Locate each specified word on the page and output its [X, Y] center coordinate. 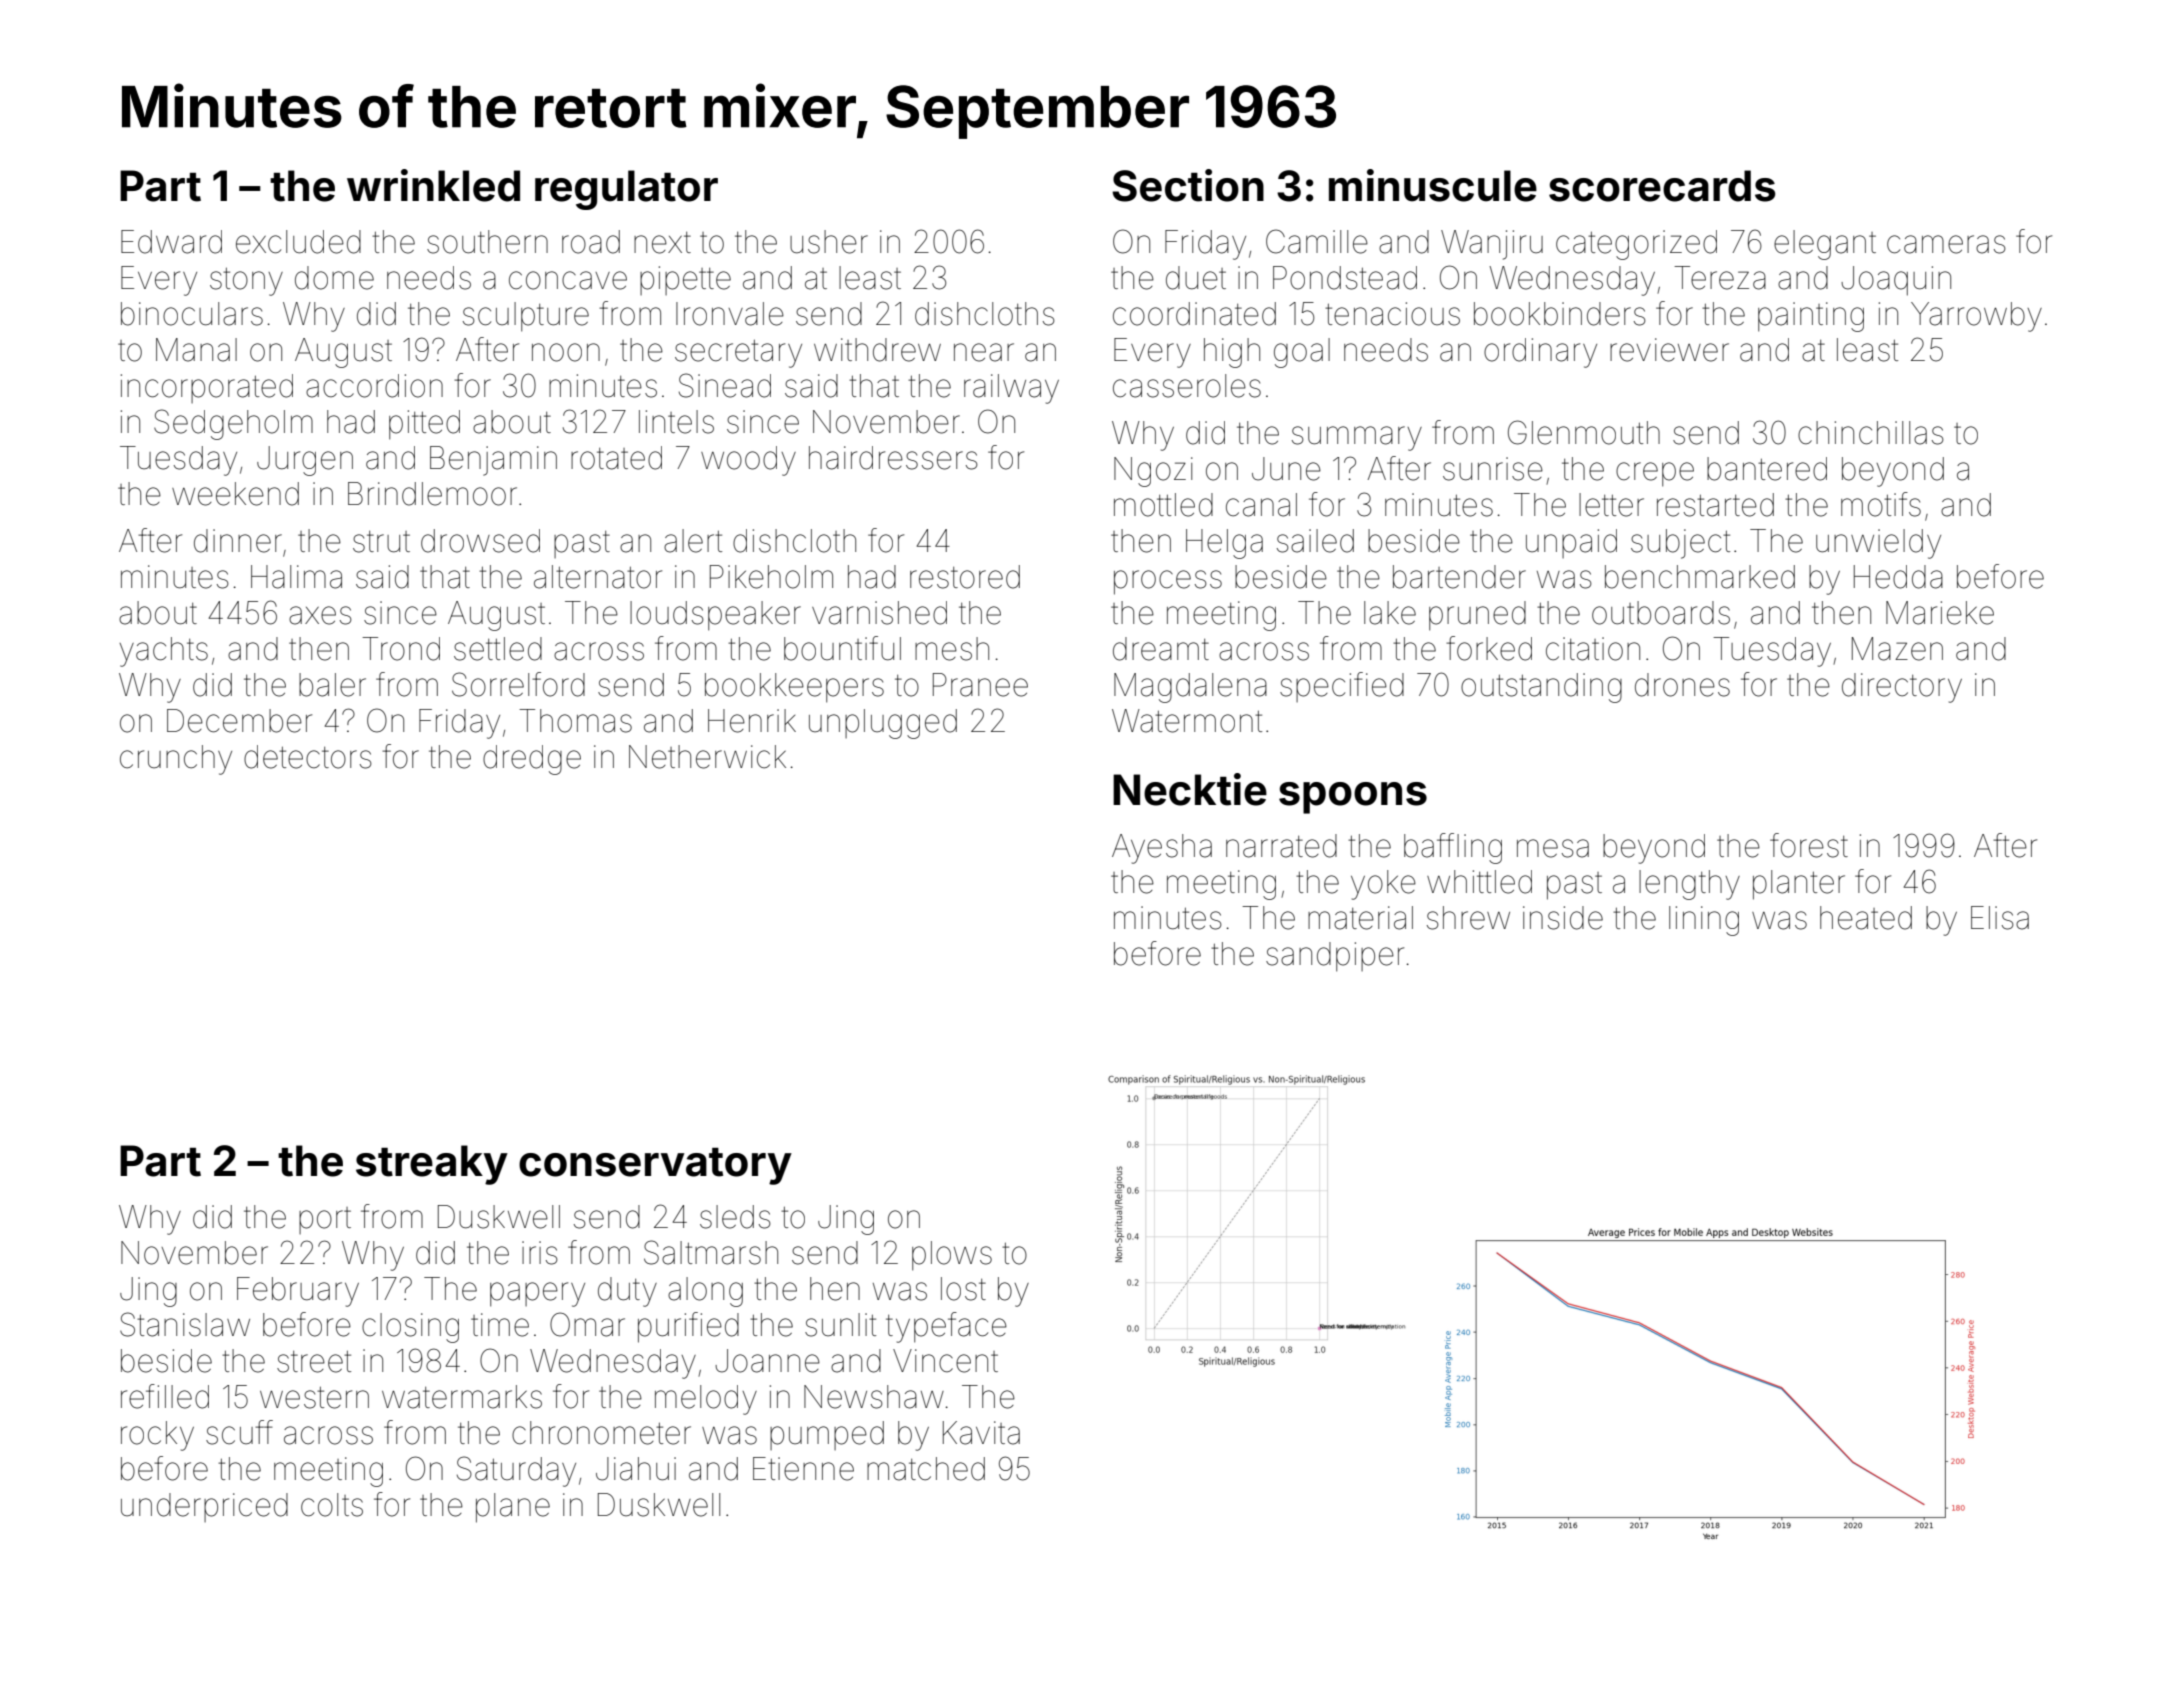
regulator [626, 190]
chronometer [601, 1433]
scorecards [1662, 186]
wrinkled [433, 185]
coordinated [1194, 314]
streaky [432, 1165]
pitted [424, 425]
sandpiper [1335, 957]
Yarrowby [1976, 317]
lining [1704, 921]
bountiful [842, 648]
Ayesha [1162, 849]
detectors [308, 757]
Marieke [1940, 613]
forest [1809, 845]
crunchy [176, 760]
